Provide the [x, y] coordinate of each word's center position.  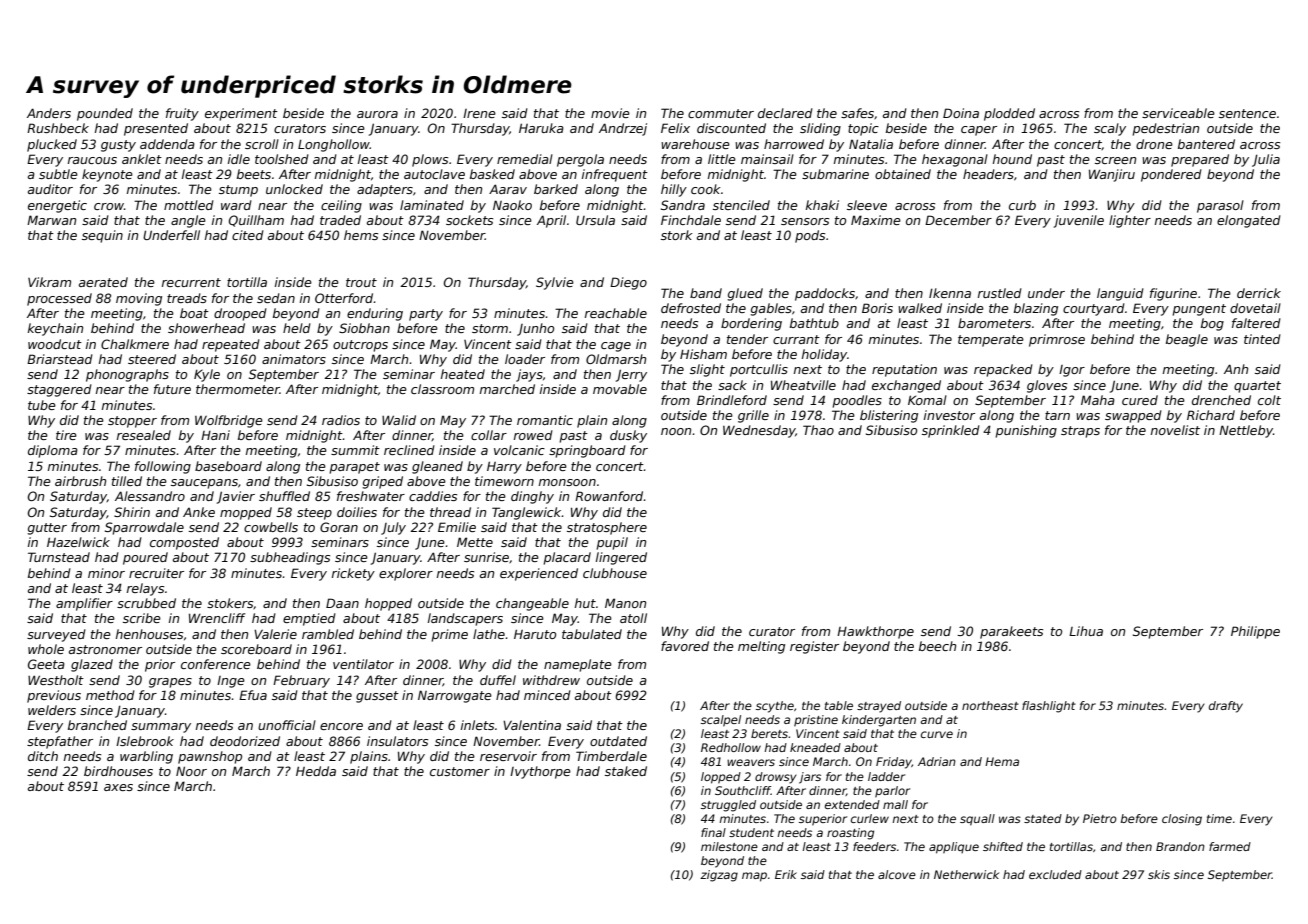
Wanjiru [1112, 175]
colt [1269, 400]
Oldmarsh [616, 359]
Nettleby [1246, 431]
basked [492, 174]
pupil [612, 543]
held [297, 328]
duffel [498, 680]
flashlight [1049, 707]
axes [118, 787]
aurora [377, 114]
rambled [328, 634]
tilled [127, 481]
